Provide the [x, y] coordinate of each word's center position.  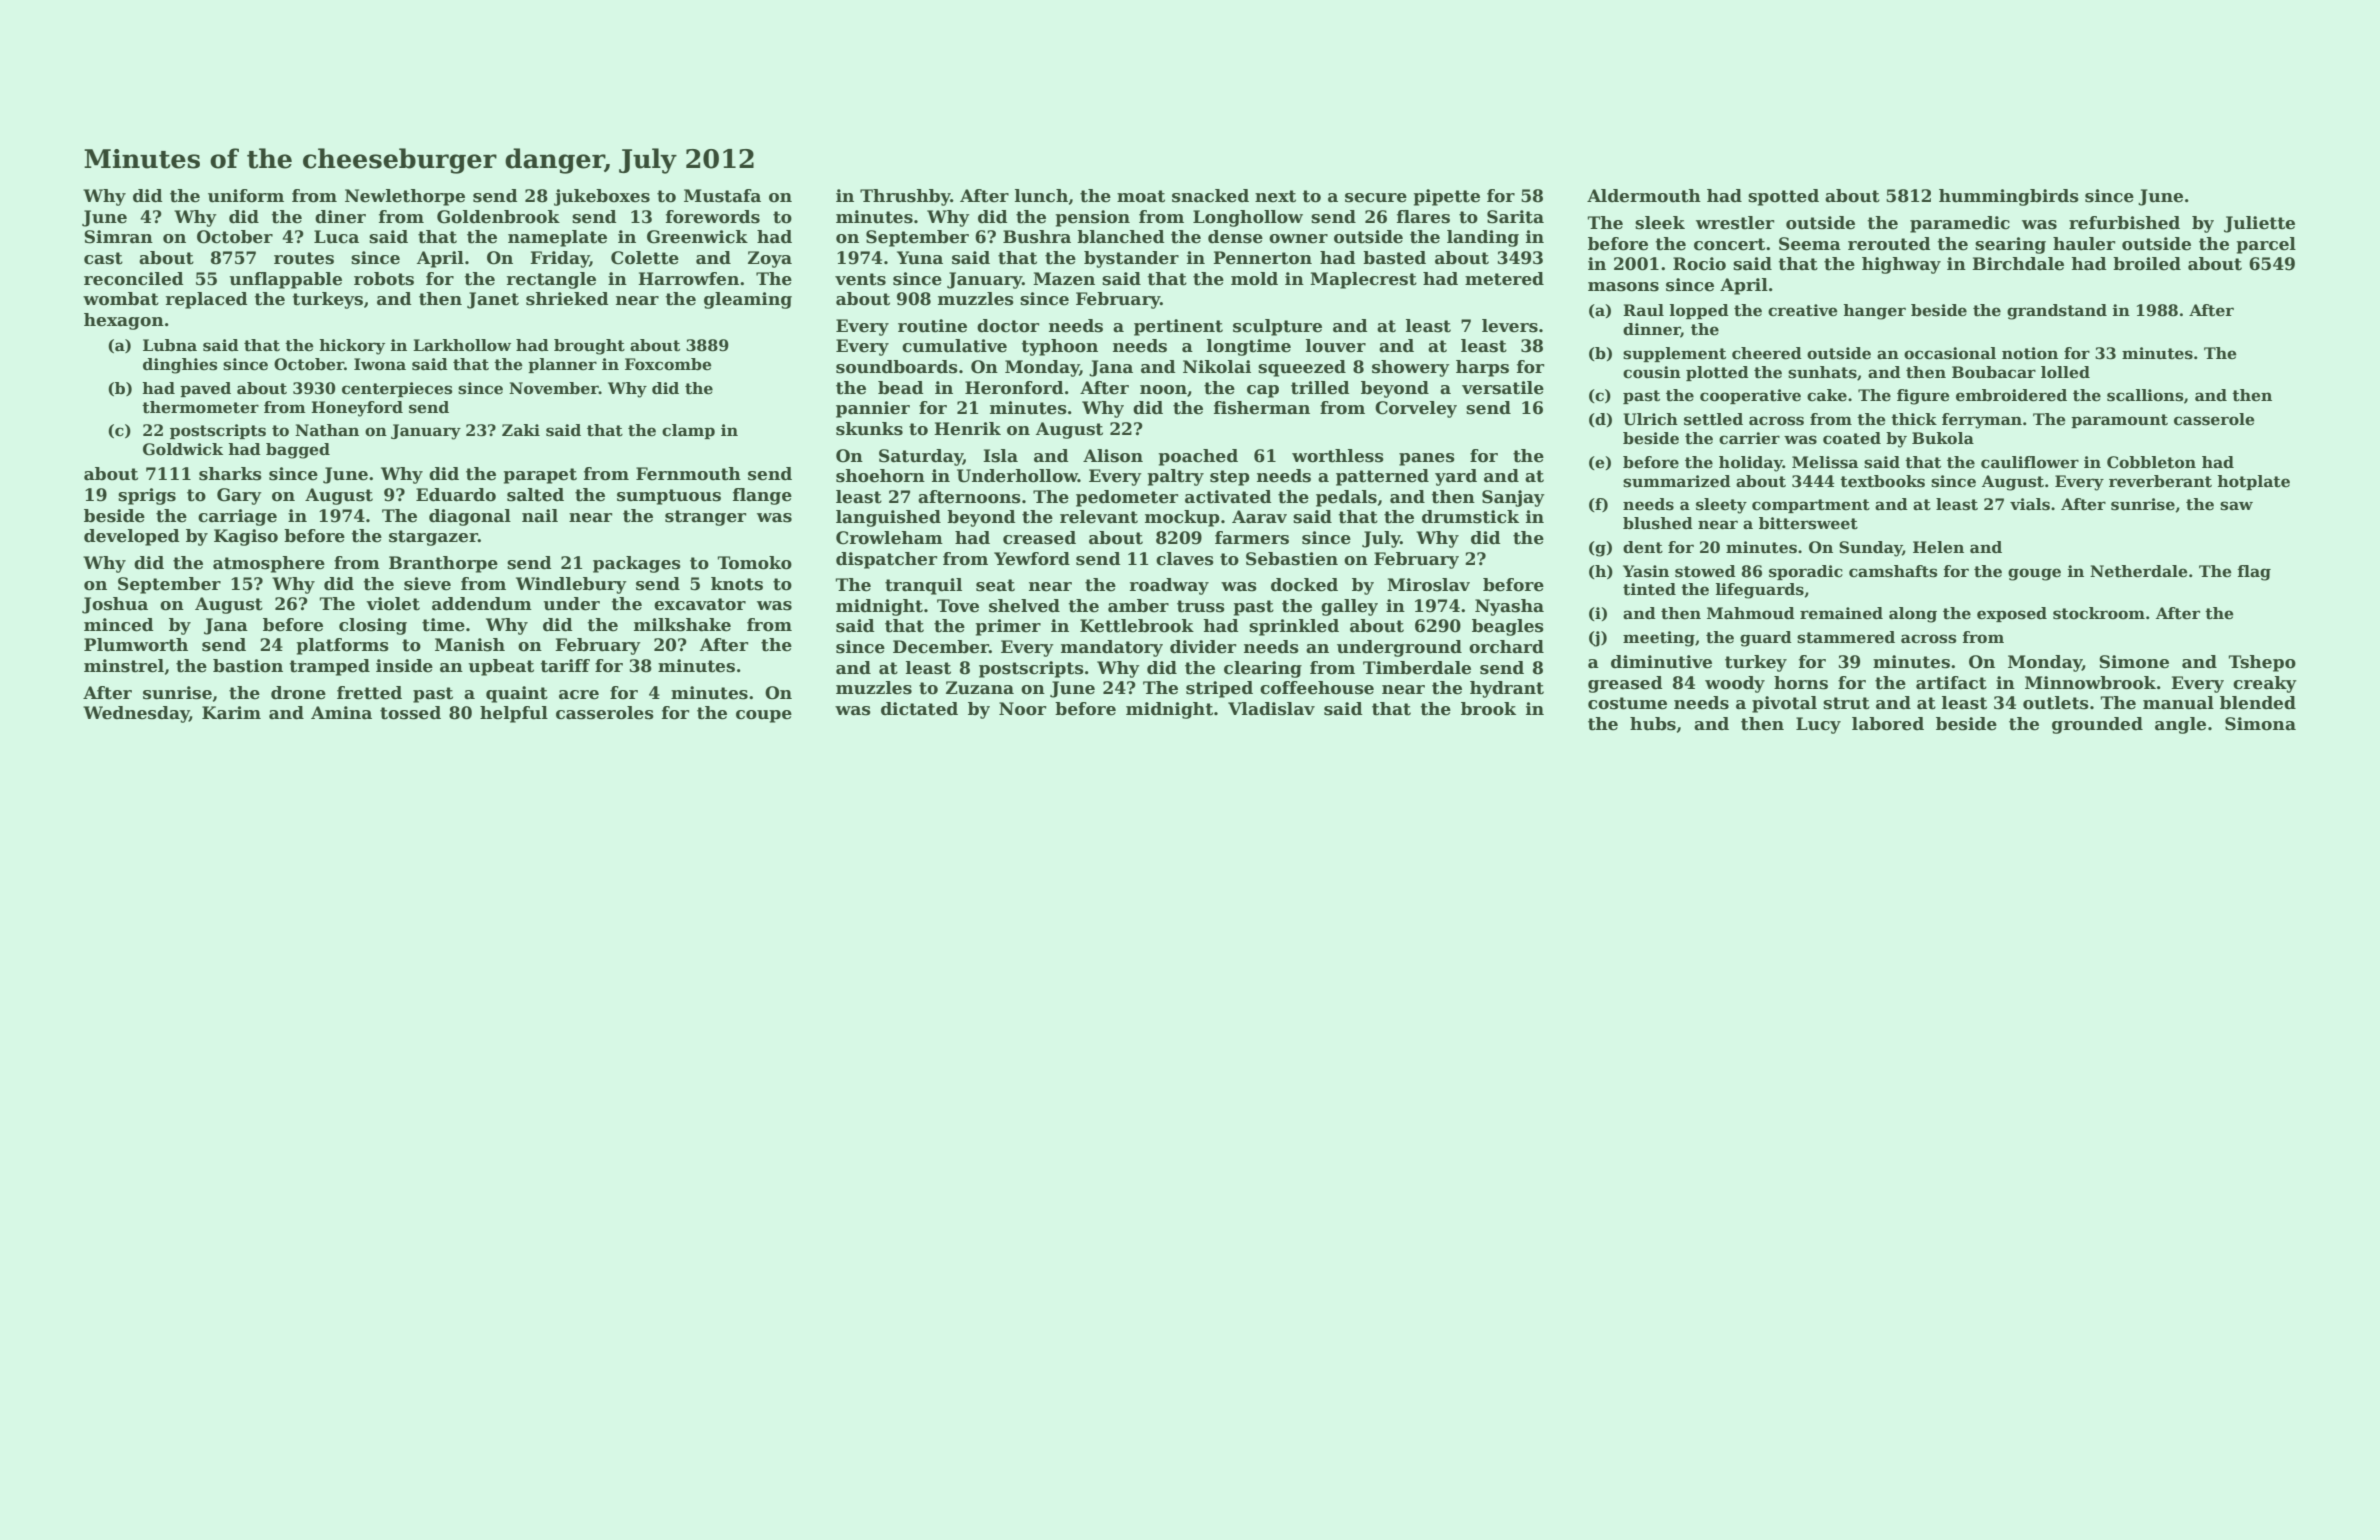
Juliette [2259, 224]
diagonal [470, 517]
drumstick [1470, 517]
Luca [336, 237]
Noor [1022, 709]
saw [2236, 506]
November [554, 388]
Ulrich [1650, 419]
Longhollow [1248, 218]
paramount [2119, 421]
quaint [517, 694]
